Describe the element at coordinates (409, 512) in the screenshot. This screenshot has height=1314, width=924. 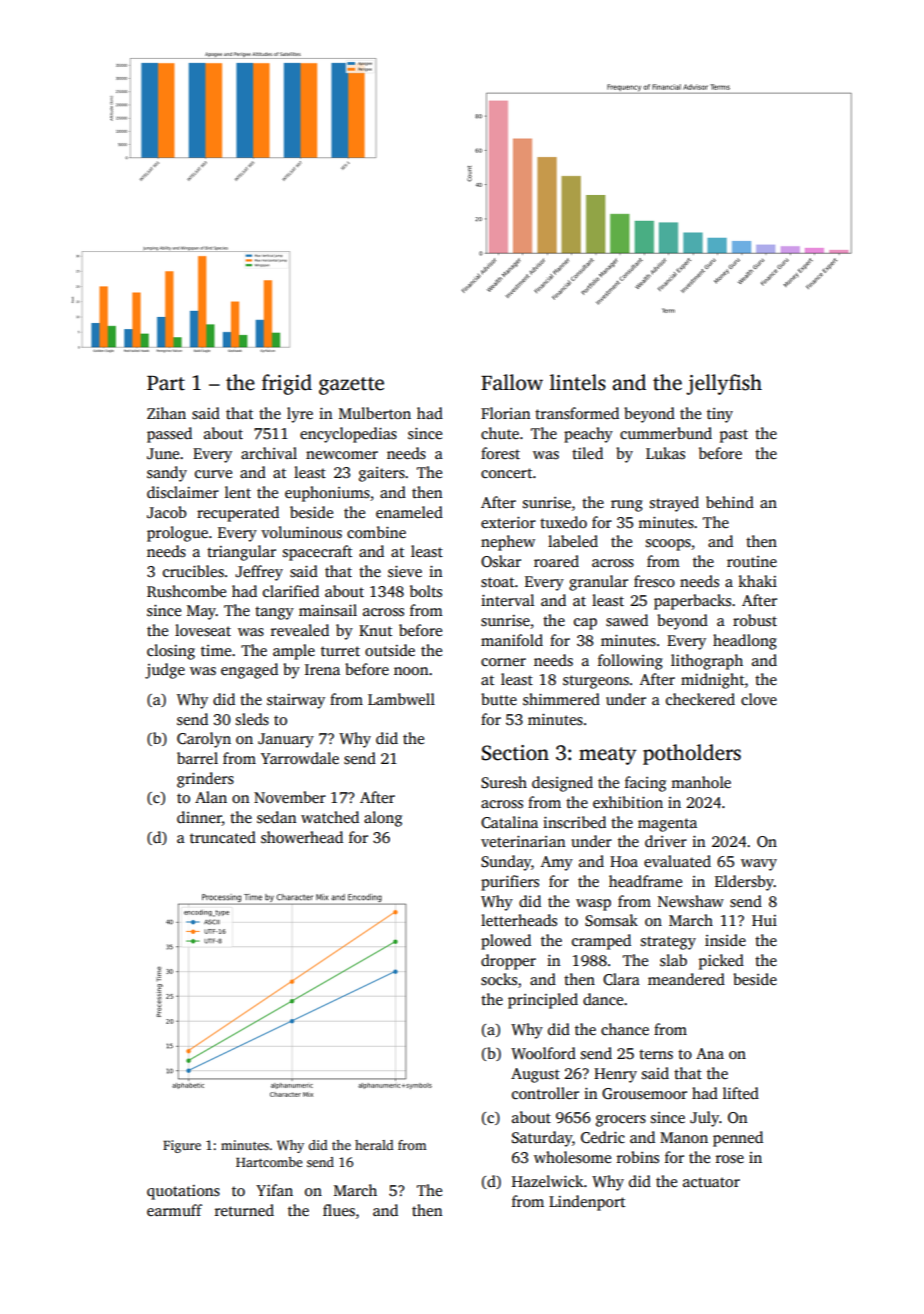
I see `enameled` at that location.
